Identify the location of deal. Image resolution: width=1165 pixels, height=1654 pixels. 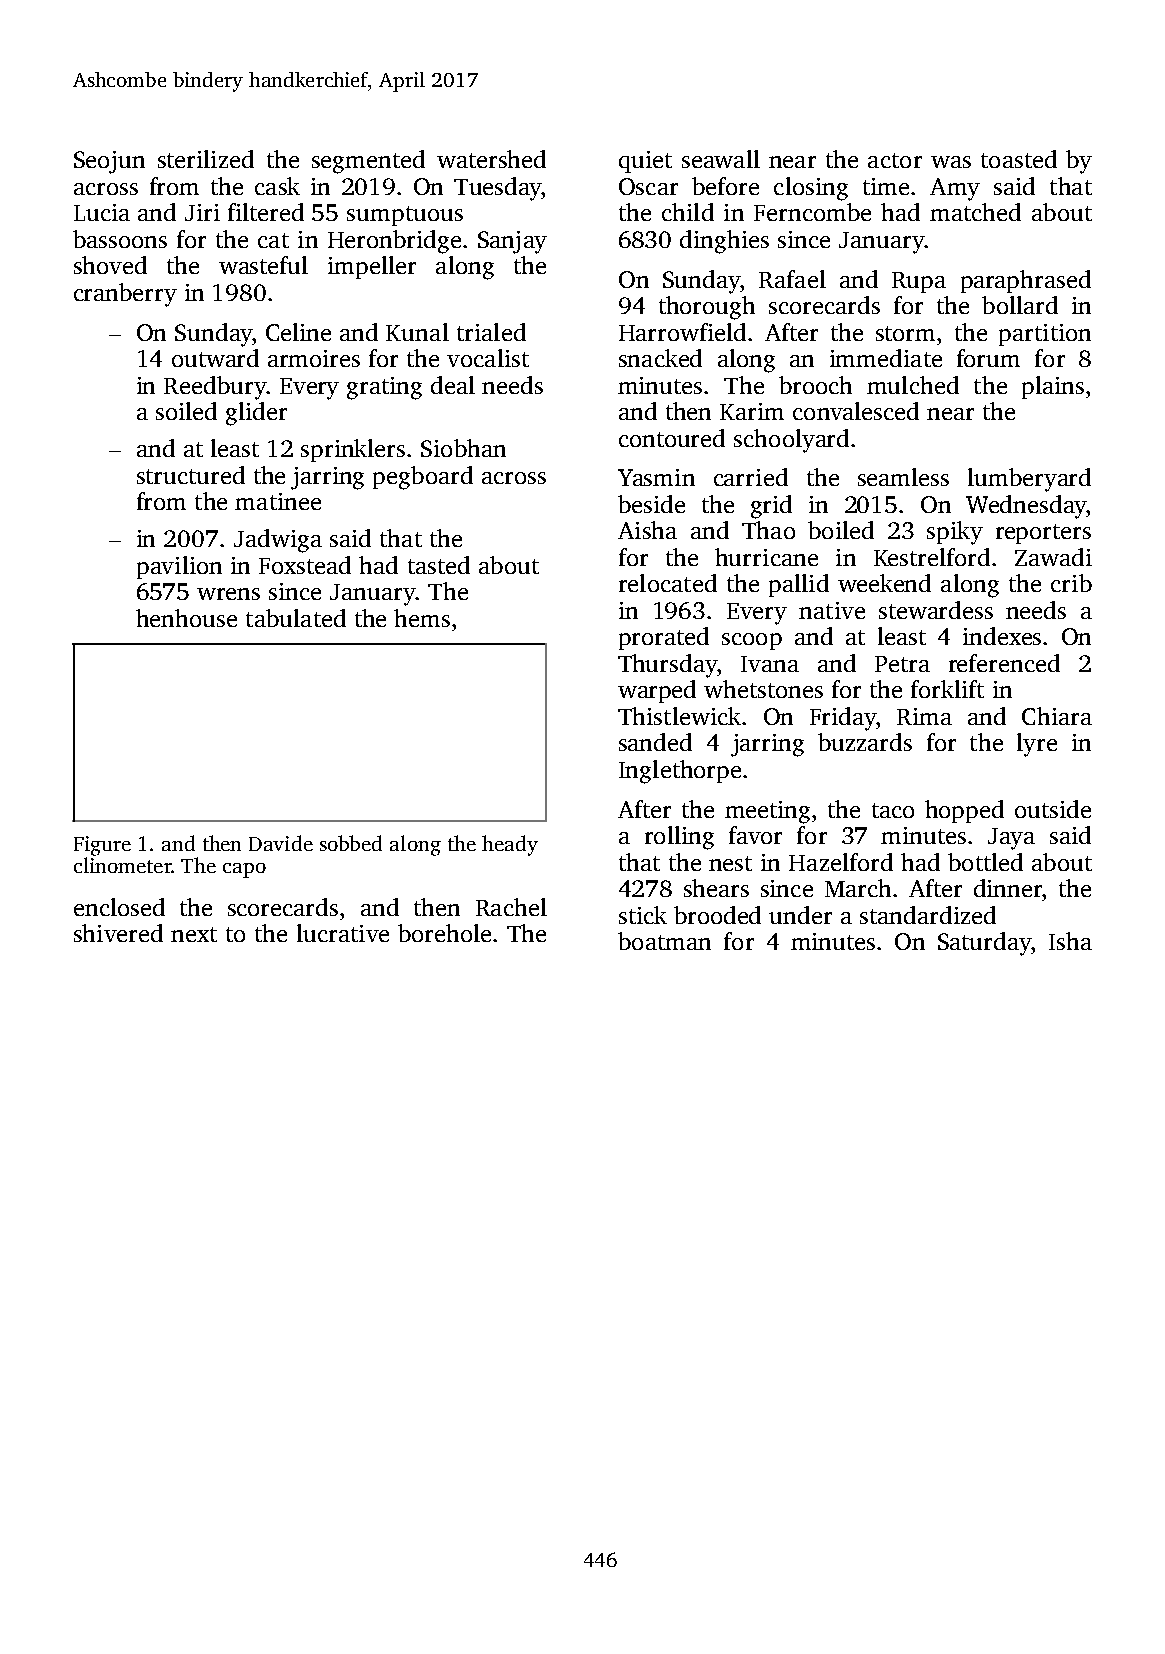
(453, 385).
